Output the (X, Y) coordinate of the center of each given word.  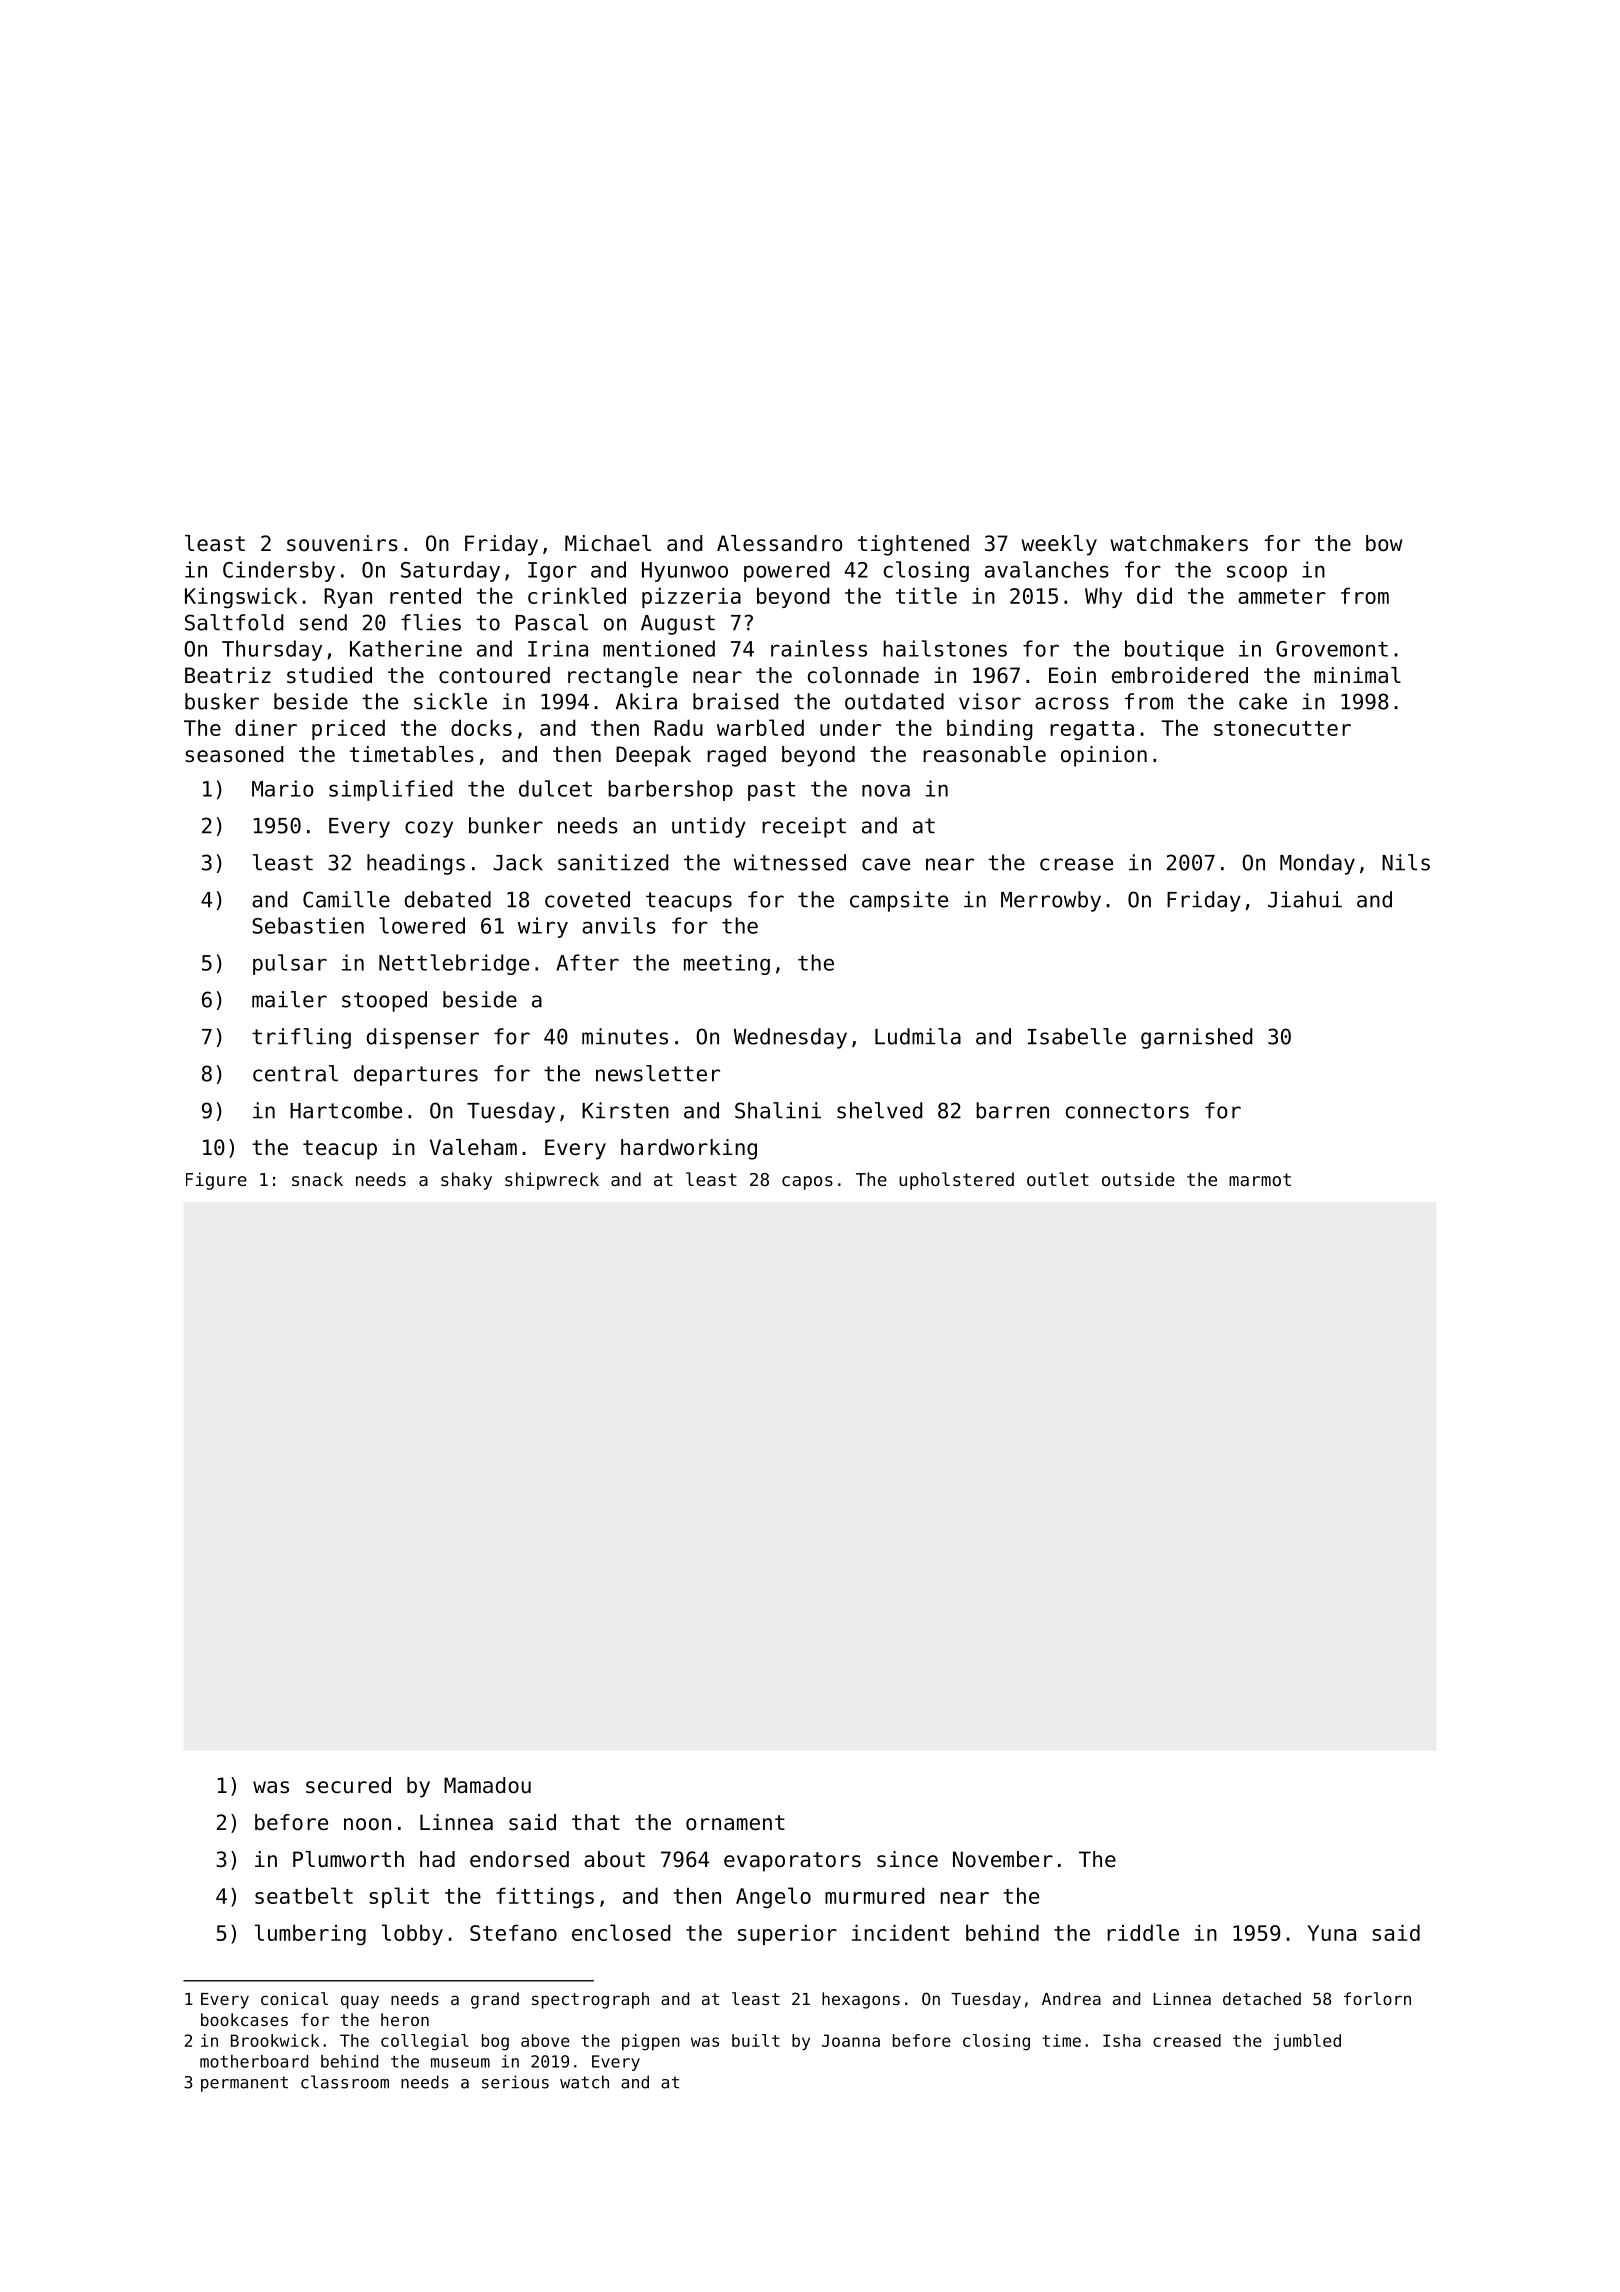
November (1003, 1859)
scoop (1257, 573)
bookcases (244, 2019)
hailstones (945, 648)
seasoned (234, 754)
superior (787, 1934)
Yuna (1331, 1933)
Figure (216, 1181)
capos (807, 1183)
